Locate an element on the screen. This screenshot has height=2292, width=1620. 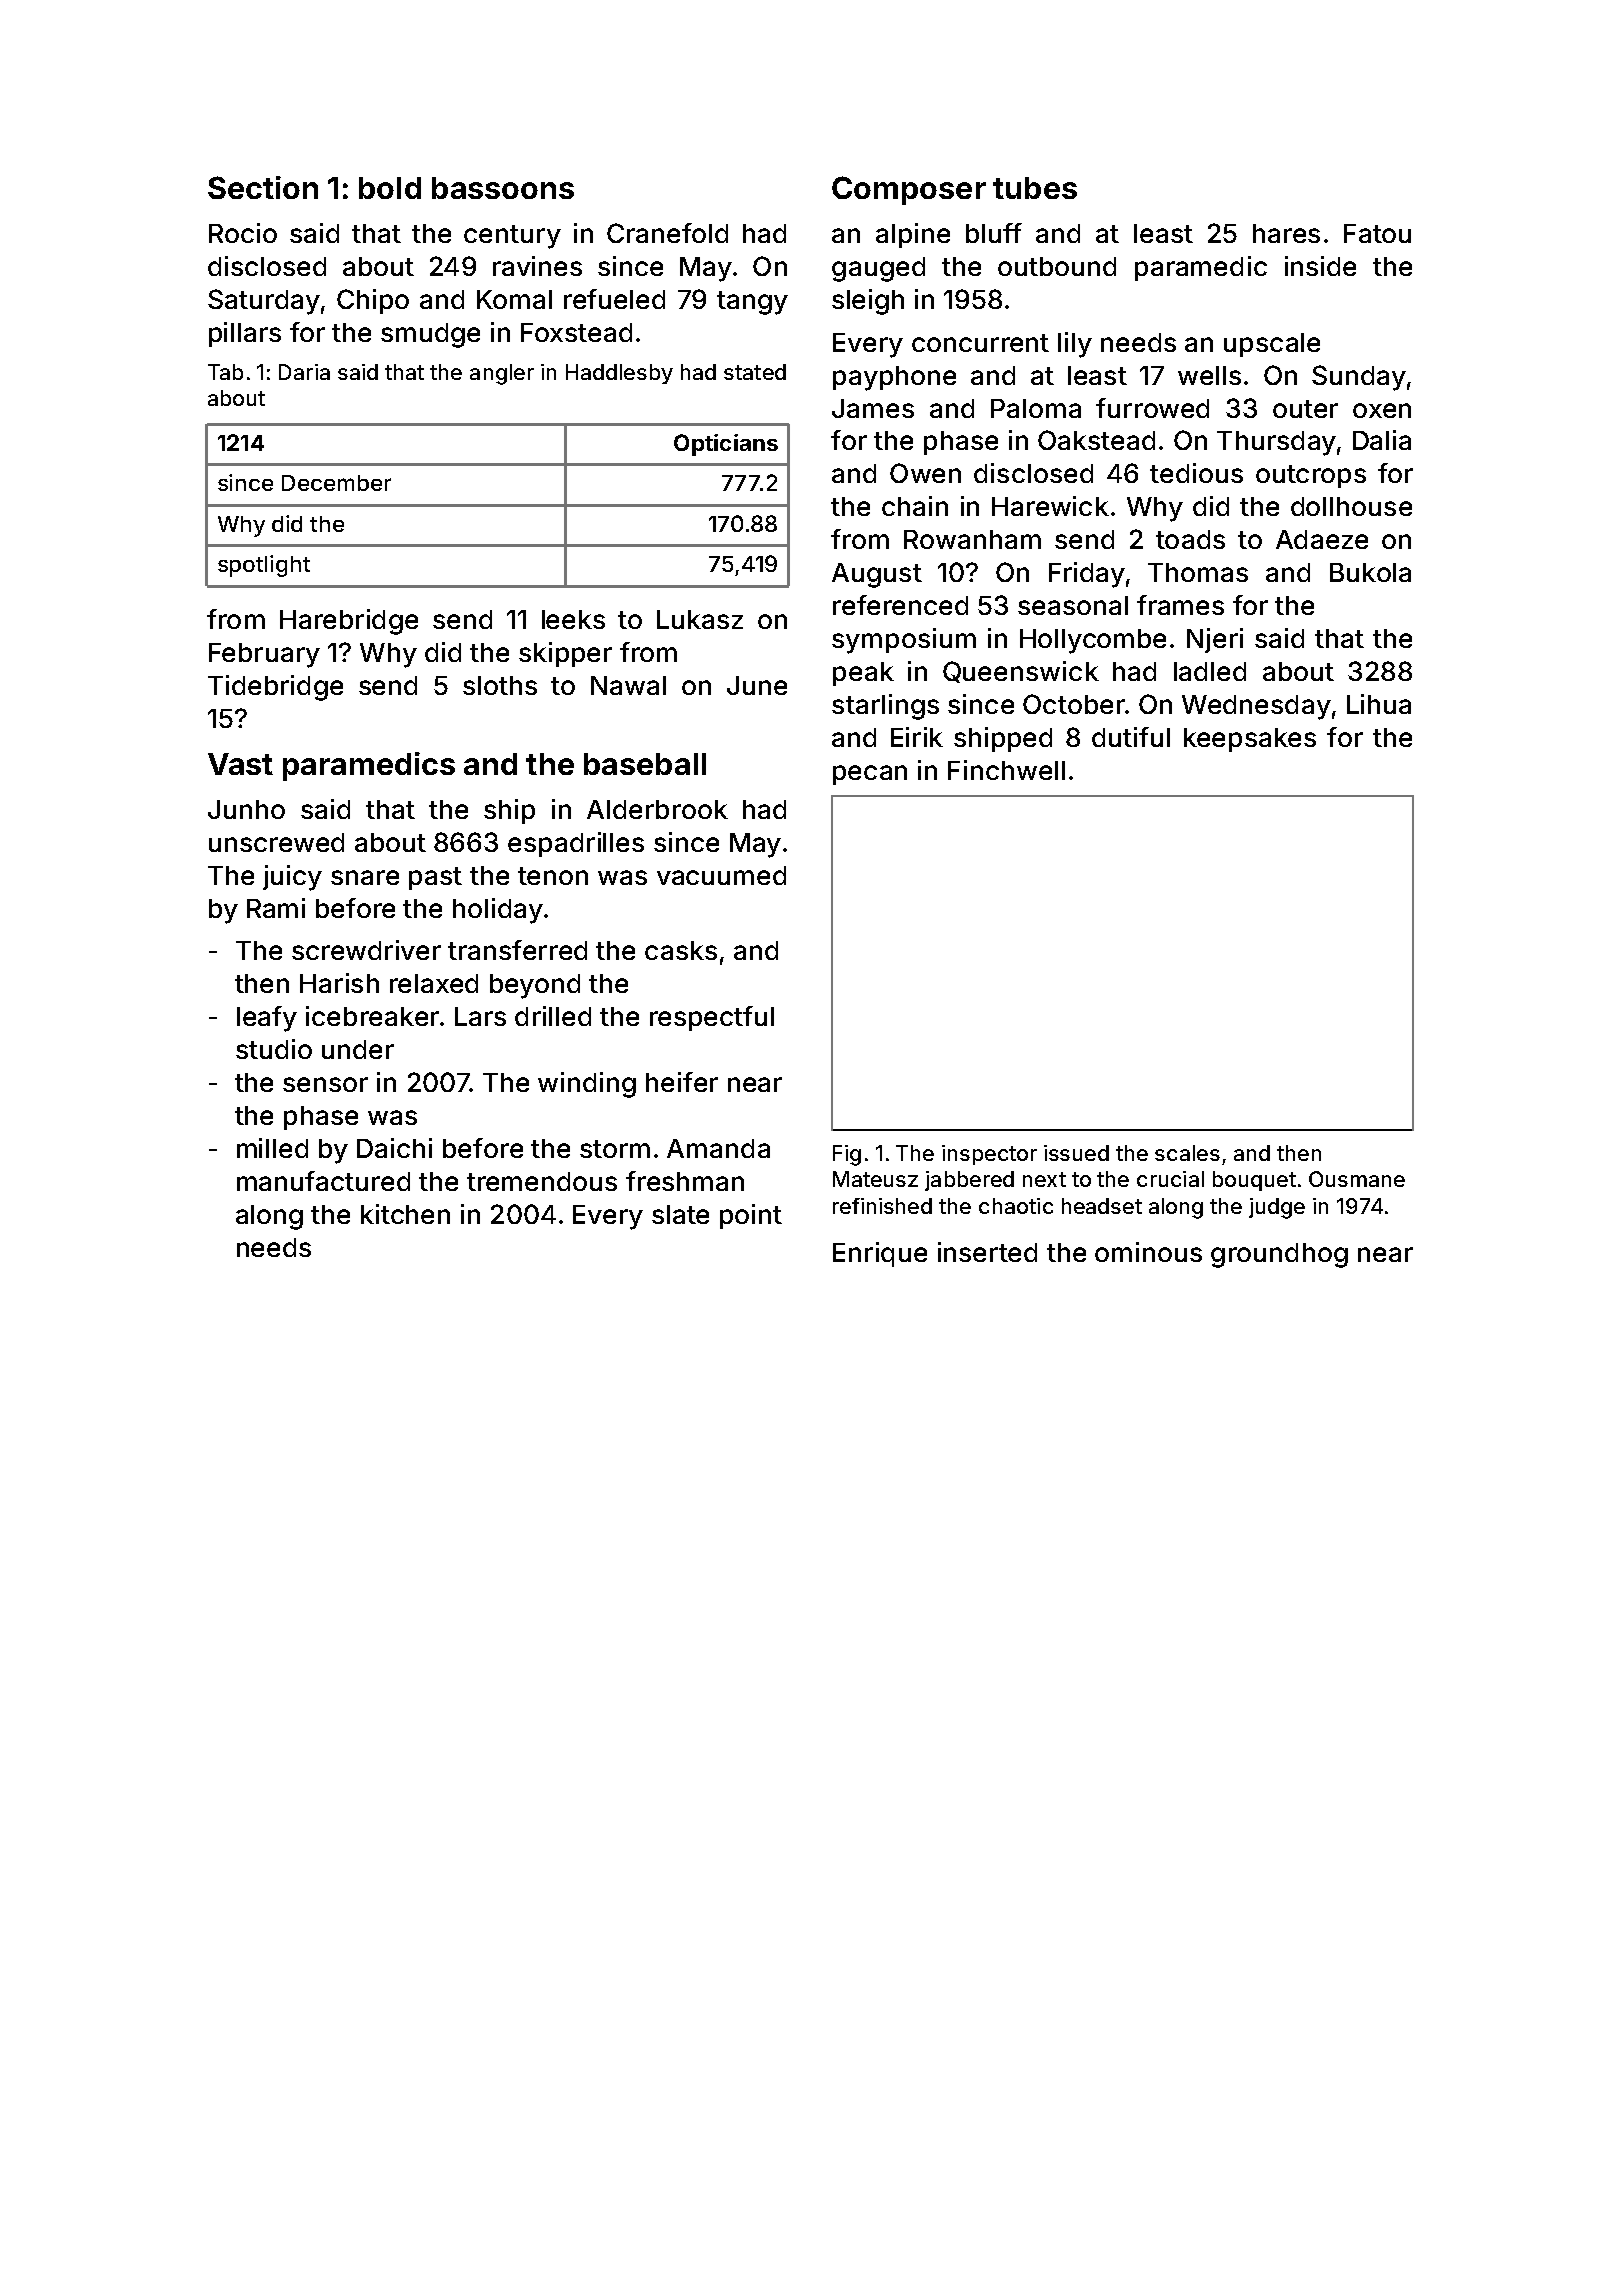
Opticians is located at coordinates (726, 445).
